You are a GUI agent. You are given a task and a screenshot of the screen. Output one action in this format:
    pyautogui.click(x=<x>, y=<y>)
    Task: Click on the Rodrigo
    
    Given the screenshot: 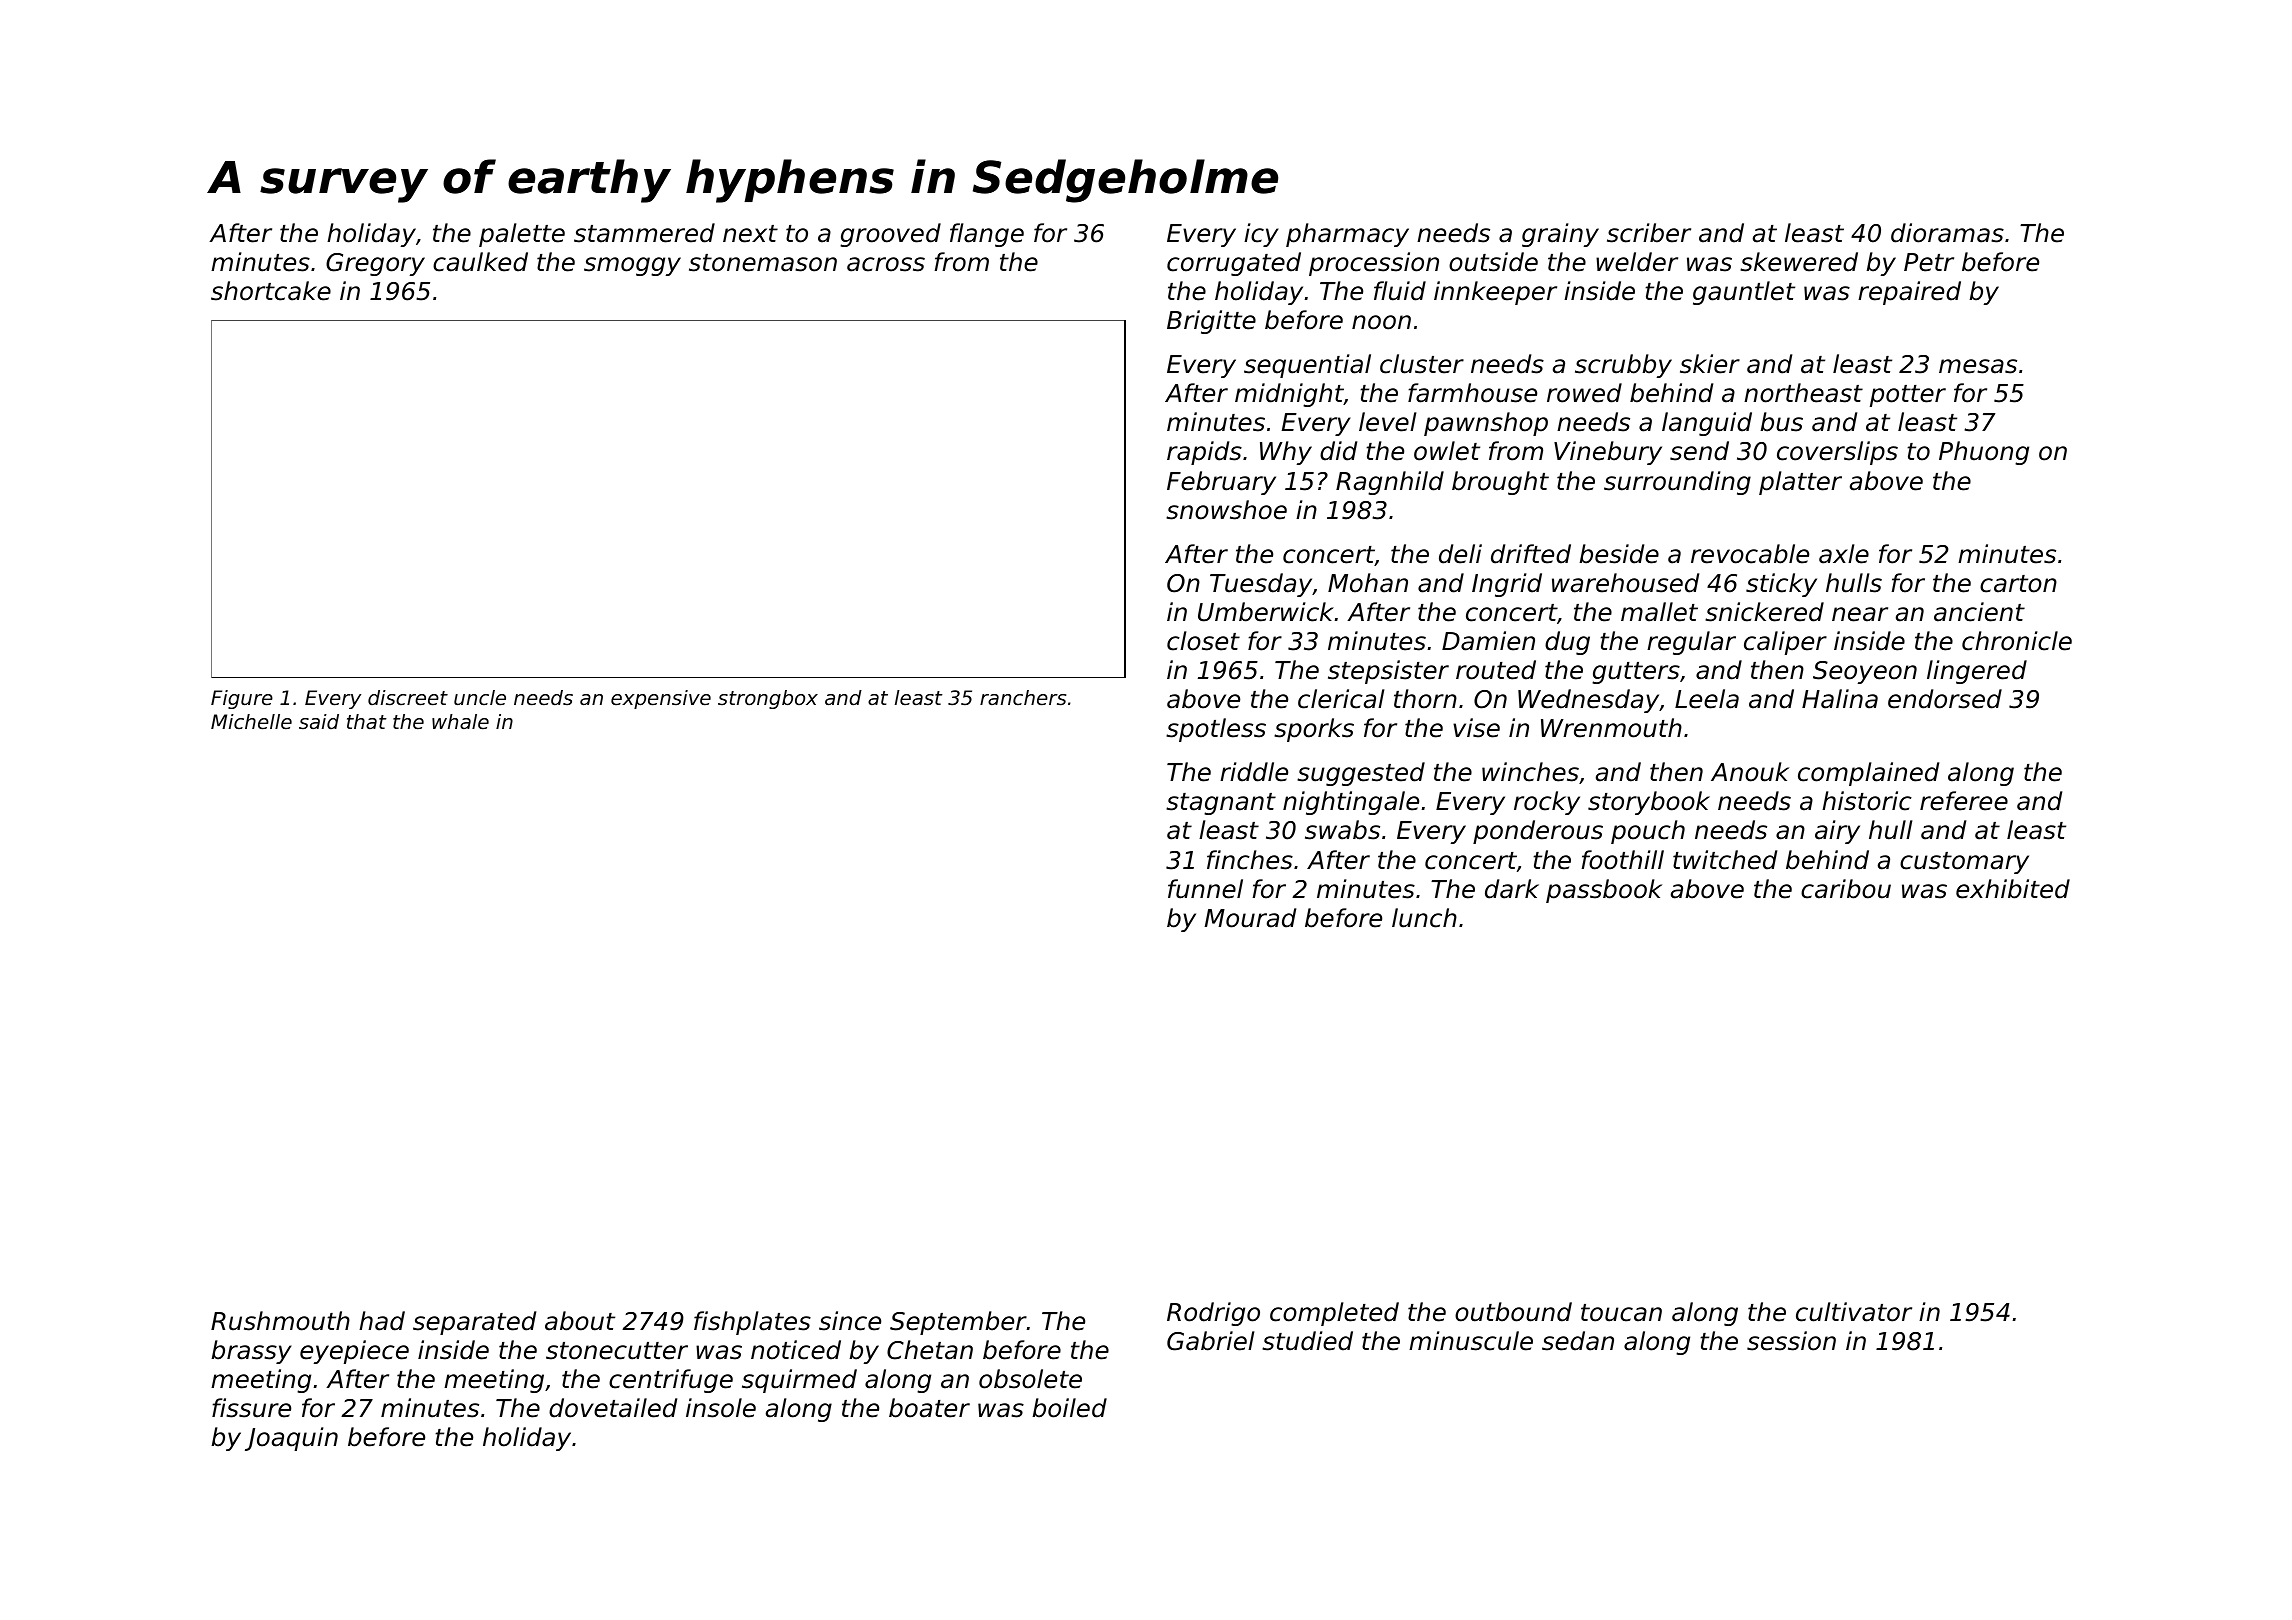 What is the action you would take?
    pyautogui.click(x=1213, y=1314)
